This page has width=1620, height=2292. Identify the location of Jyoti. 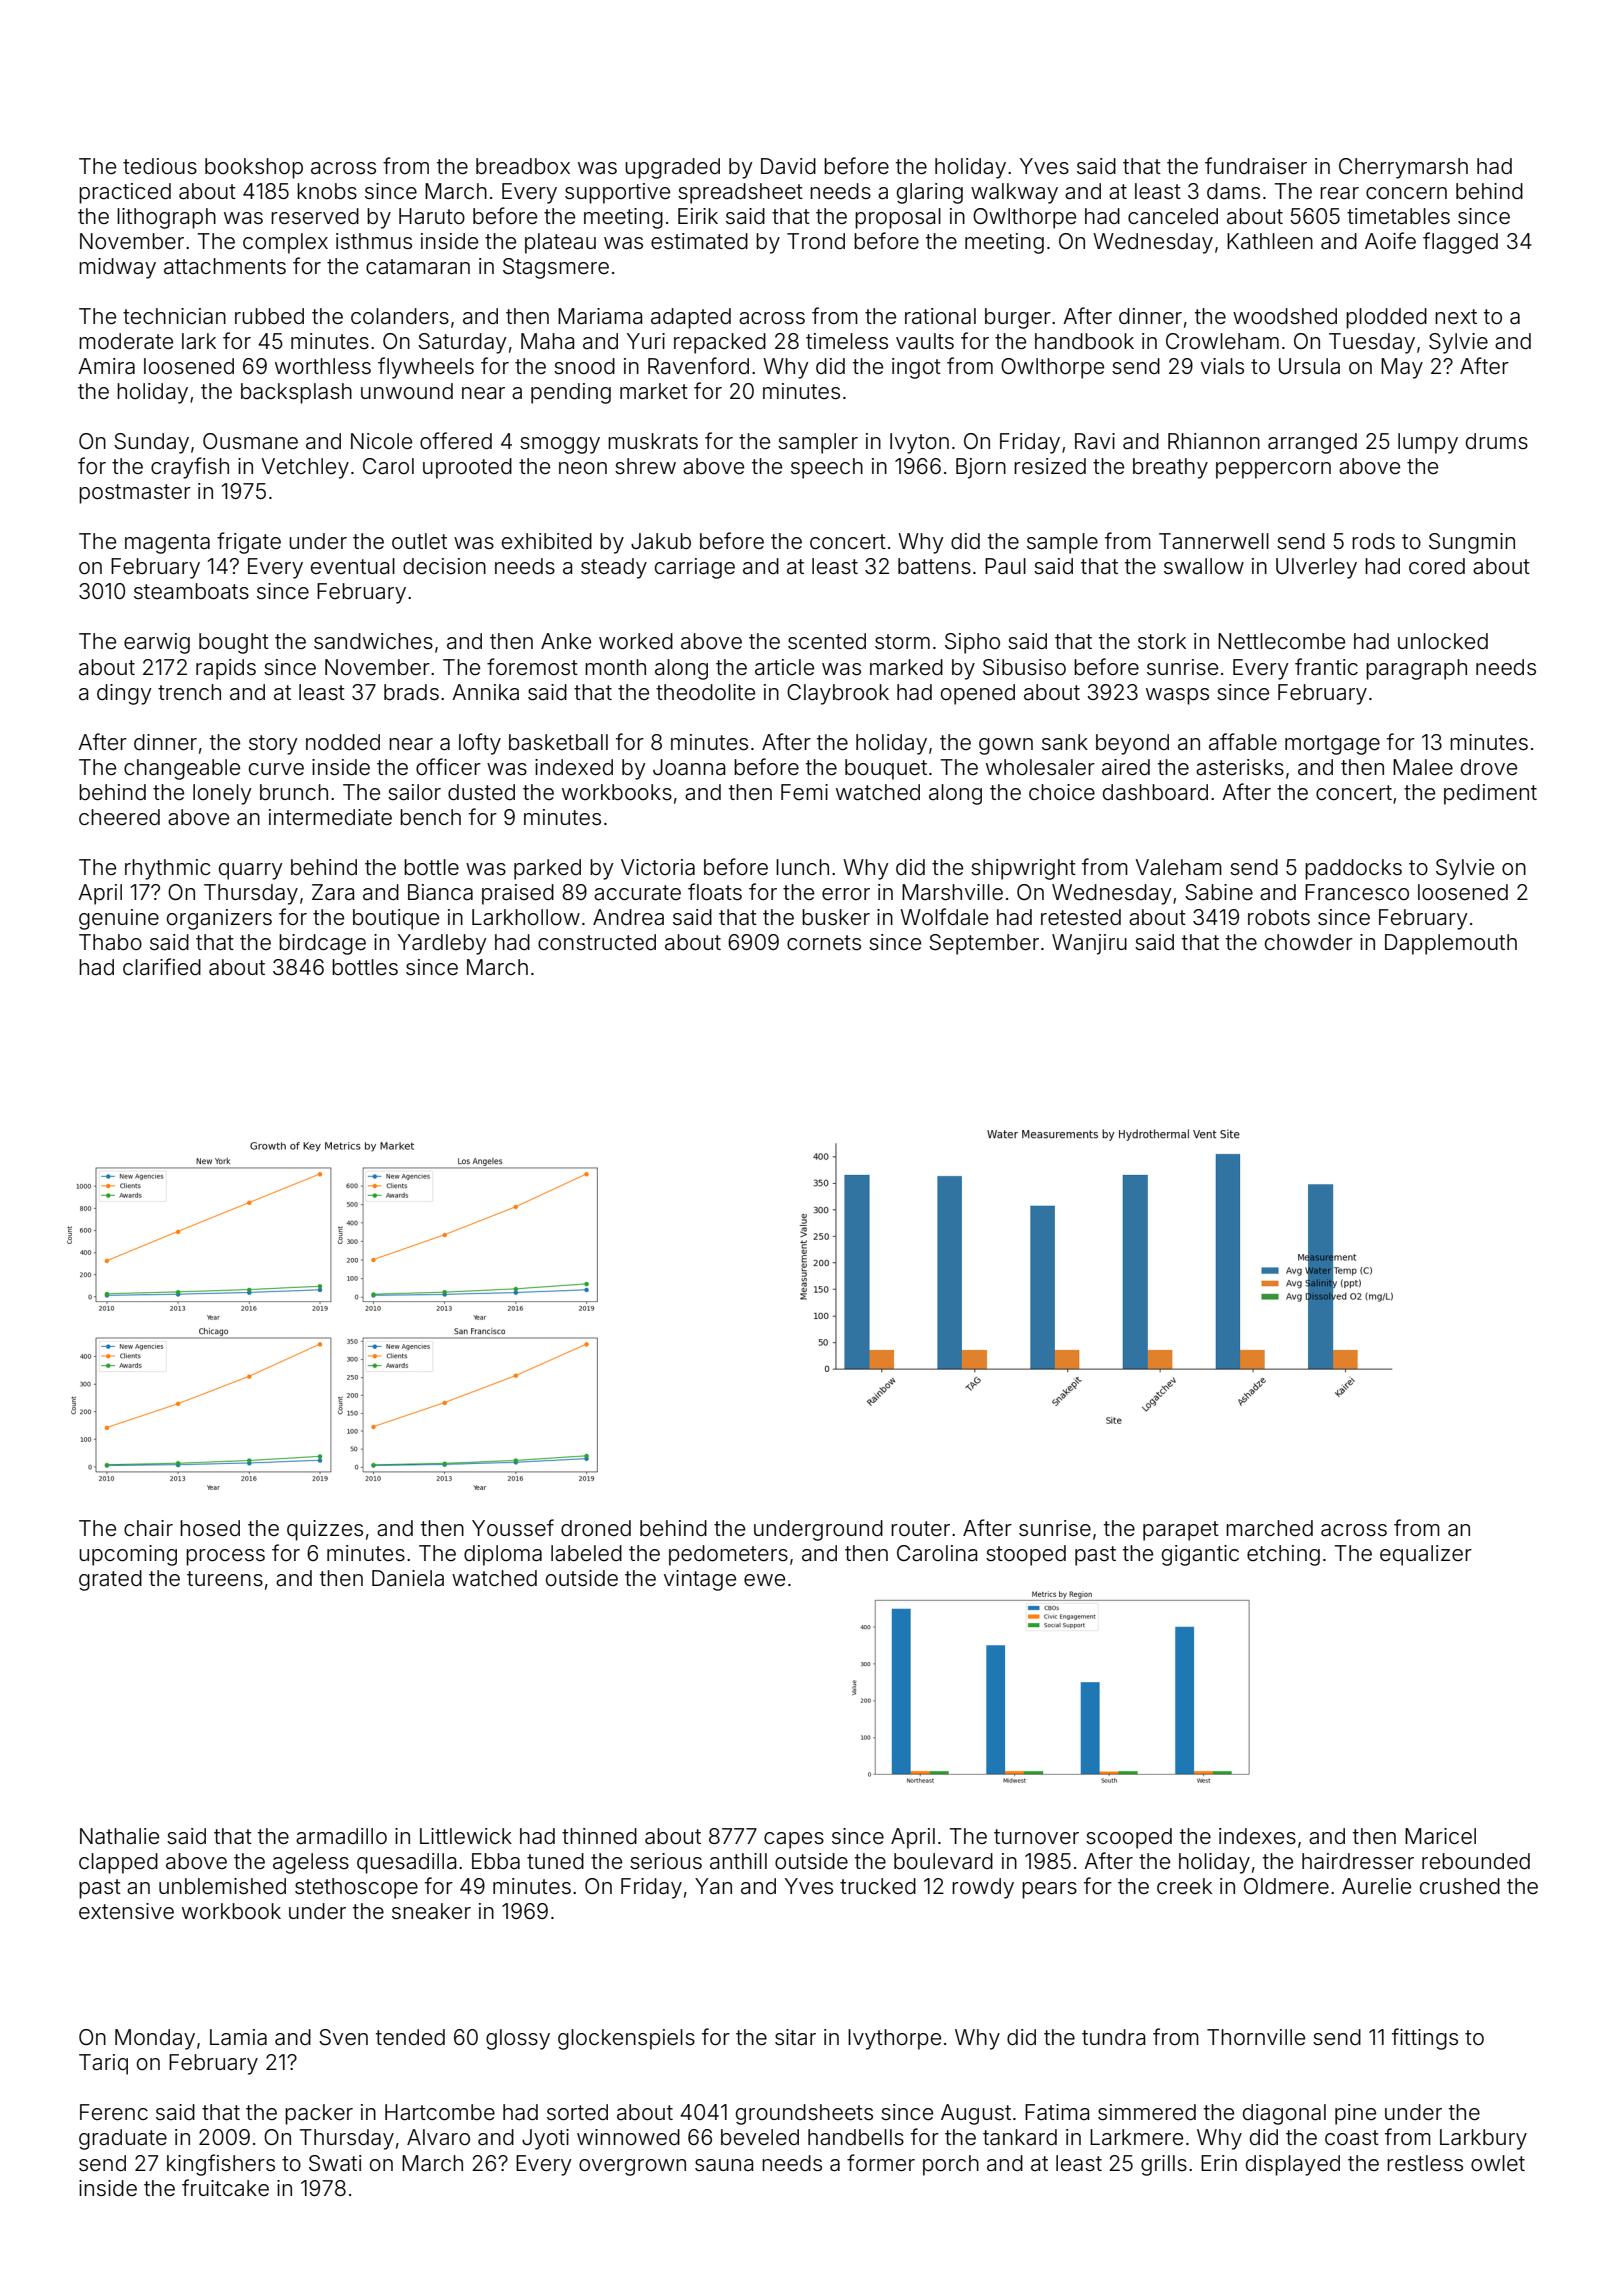
(545, 2139).
